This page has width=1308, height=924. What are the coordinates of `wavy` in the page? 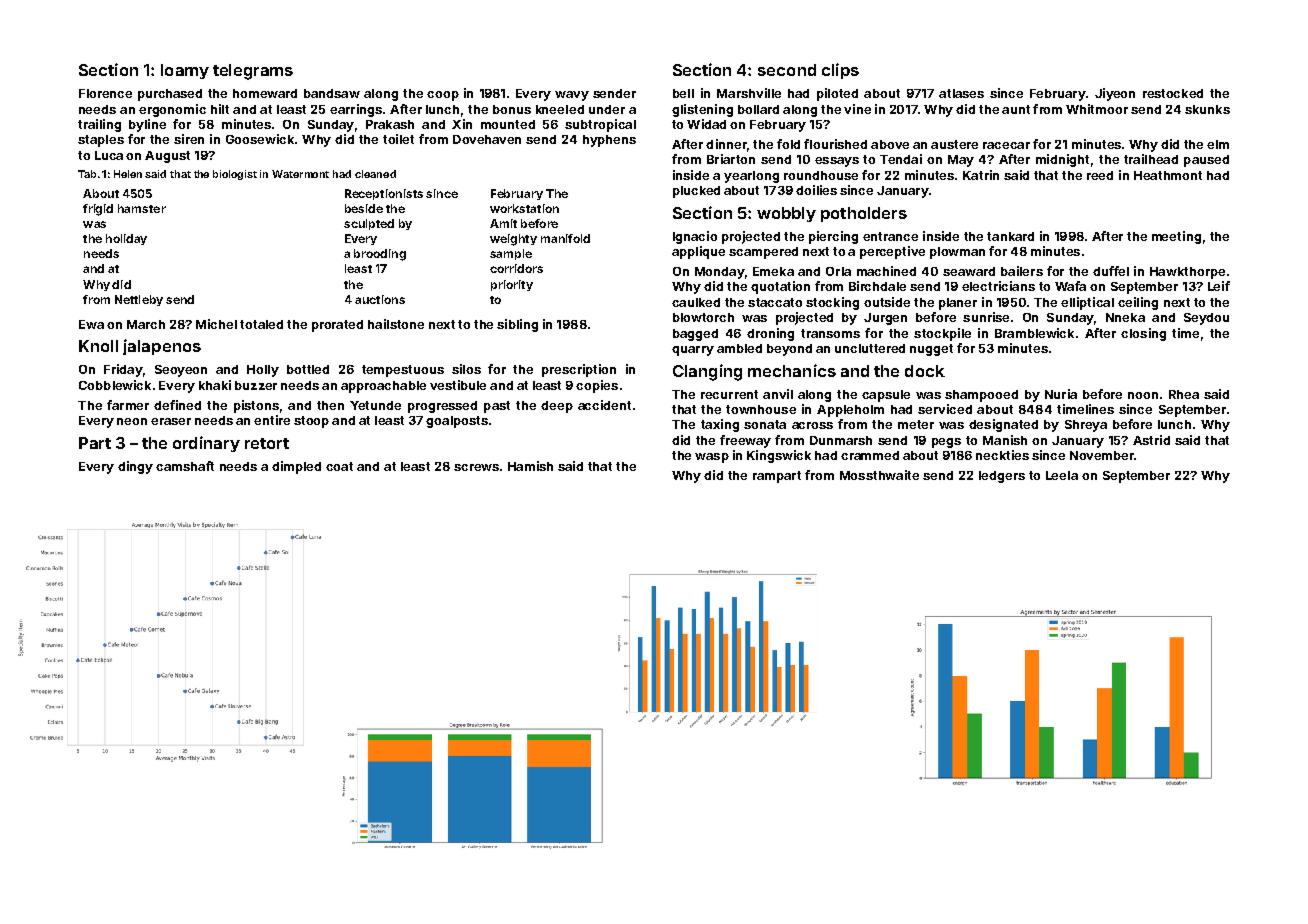 It's located at (572, 96).
